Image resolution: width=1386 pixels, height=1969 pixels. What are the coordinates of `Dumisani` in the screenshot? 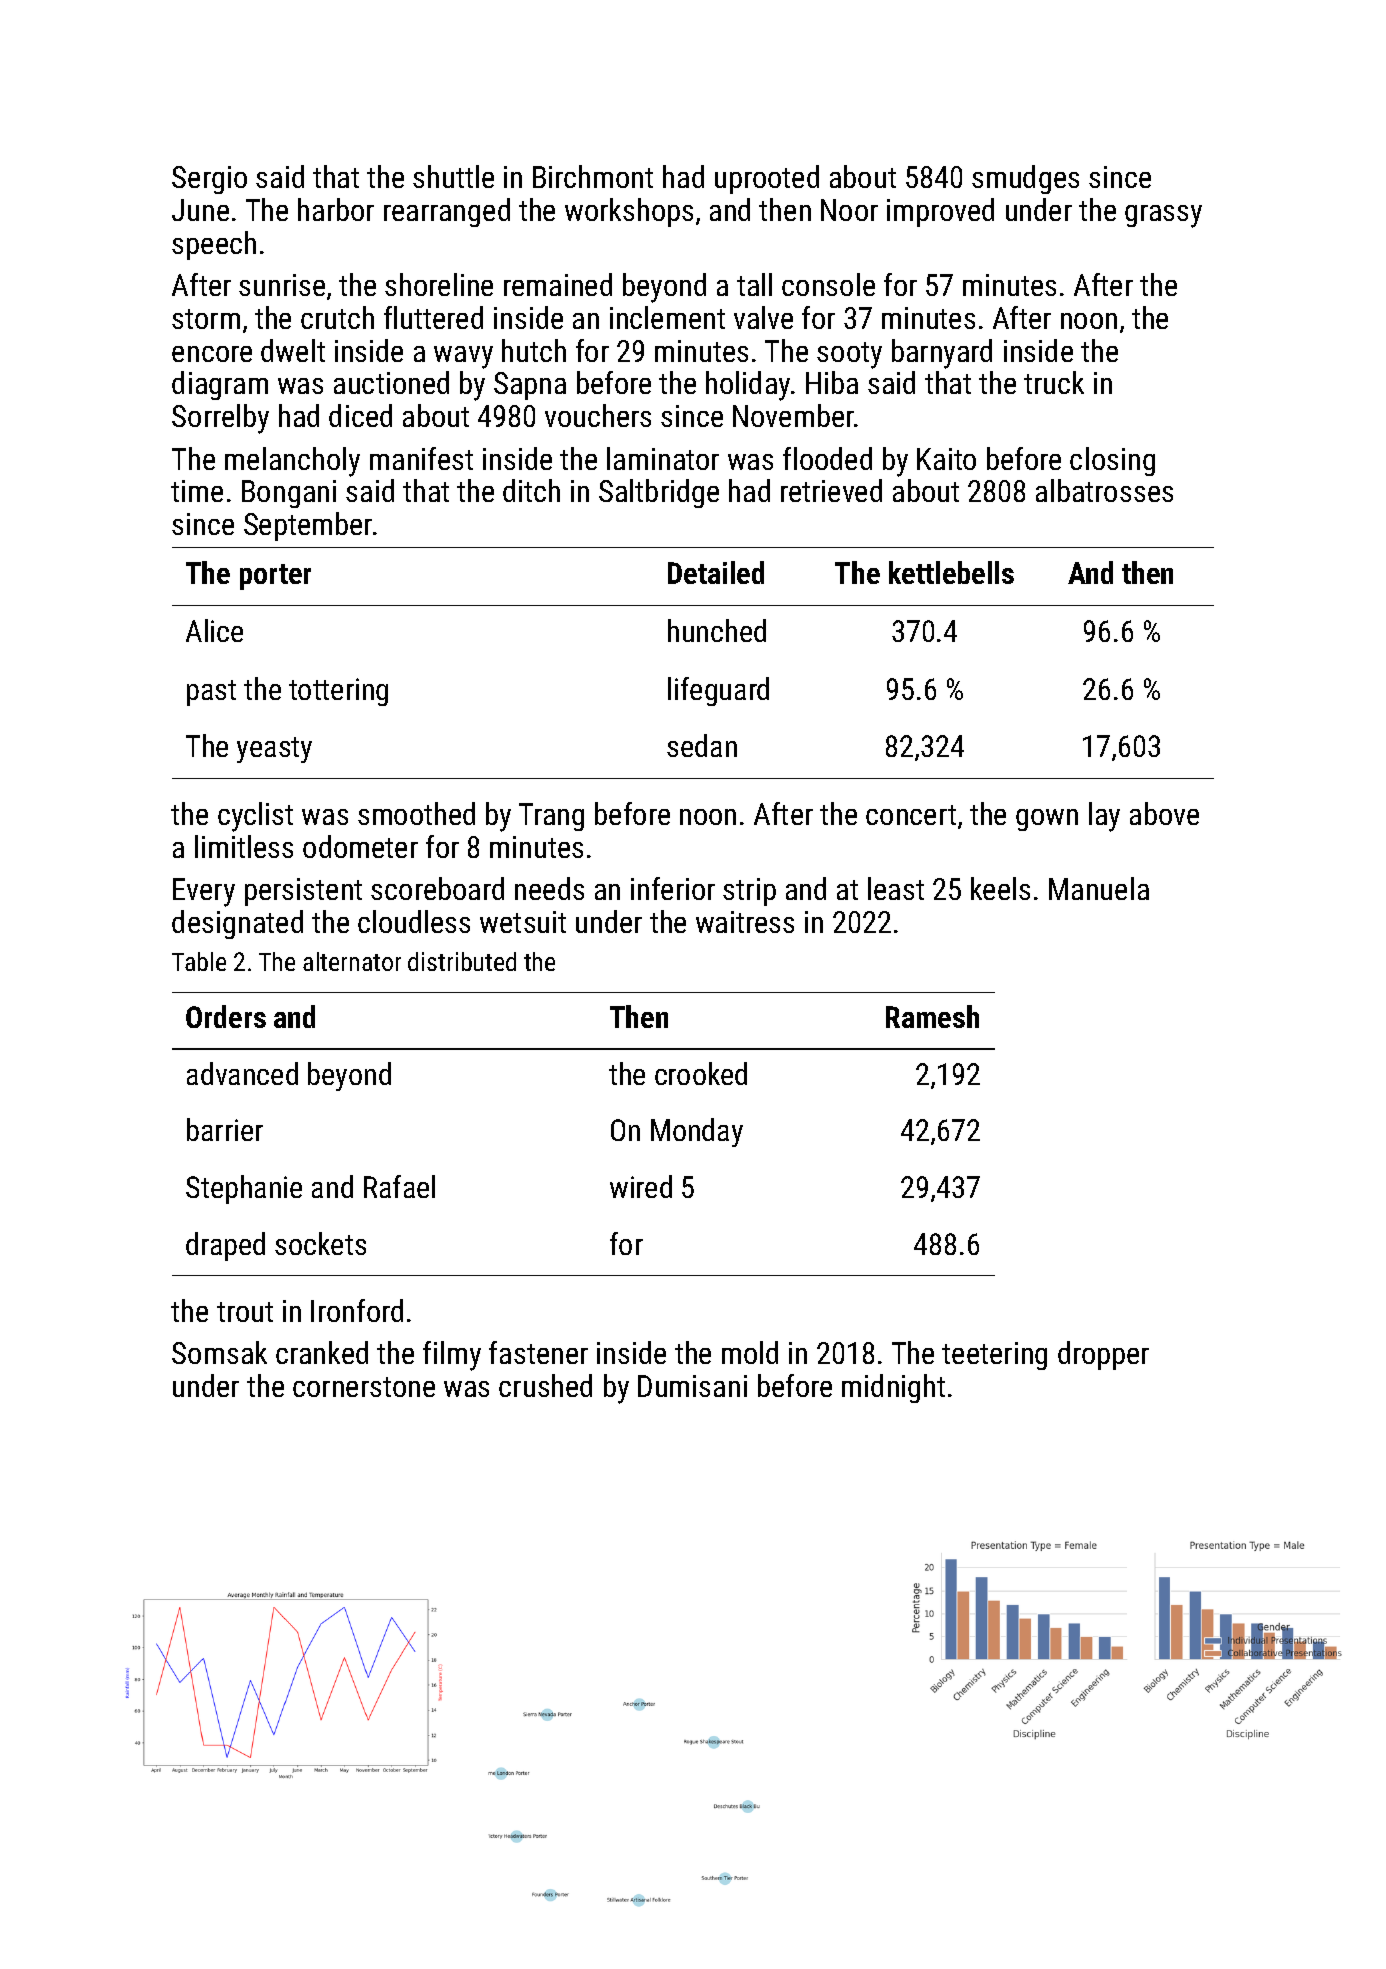 It's located at (692, 1386).
